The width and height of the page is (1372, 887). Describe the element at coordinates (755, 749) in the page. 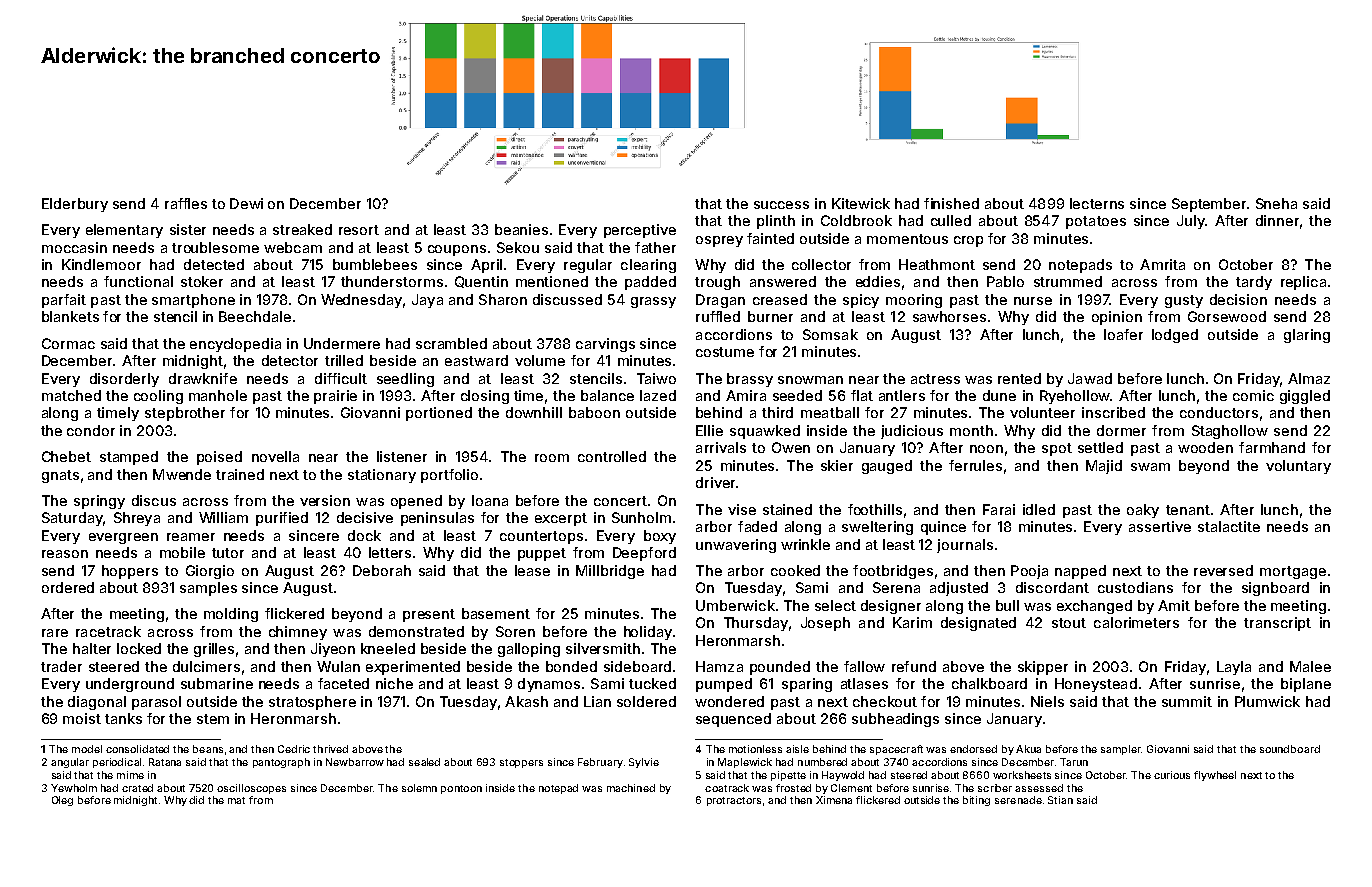

I see `motionless` at that location.
